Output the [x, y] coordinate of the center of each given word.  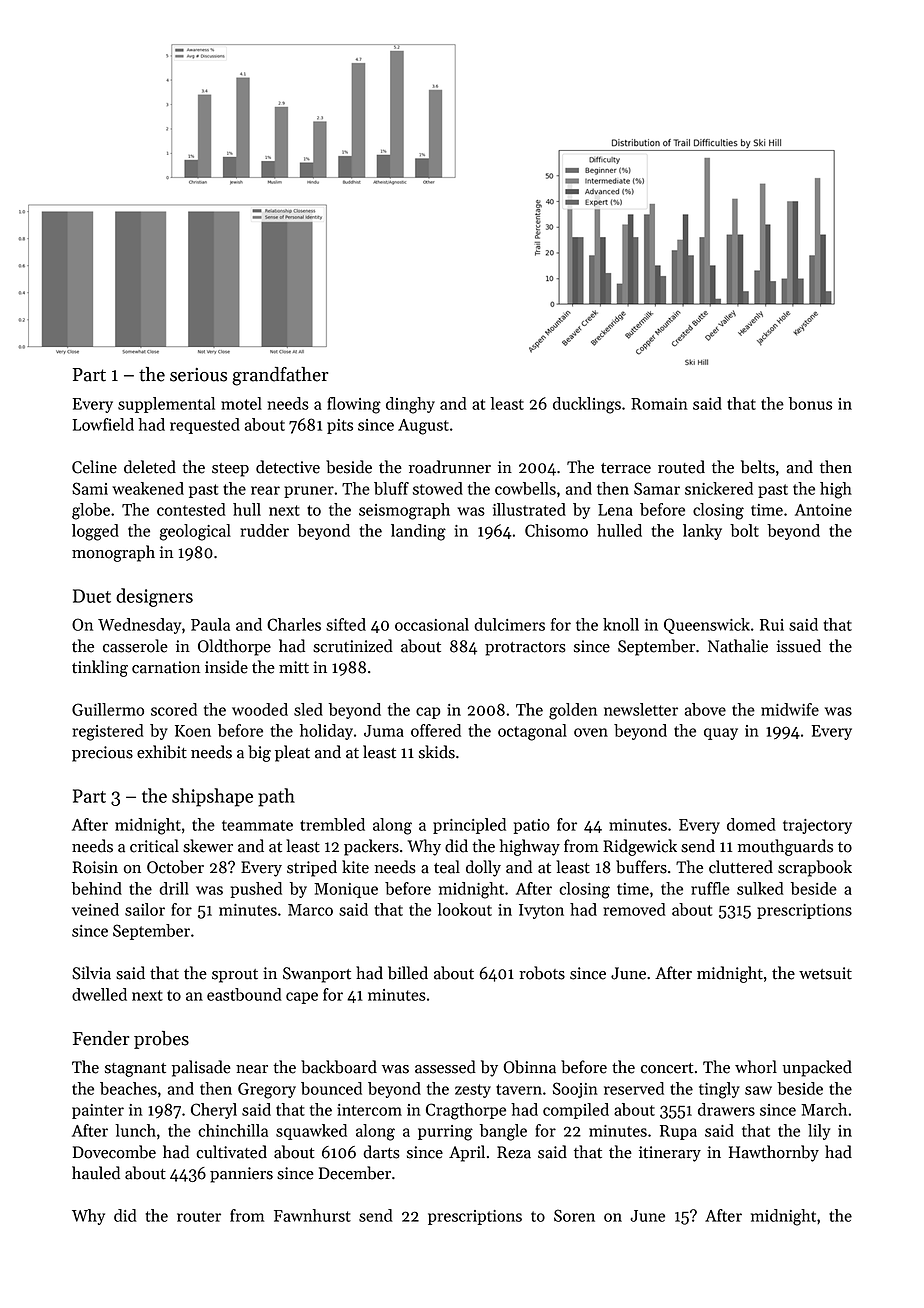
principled [469, 826]
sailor [145, 909]
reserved [634, 1088]
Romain [659, 404]
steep [230, 470]
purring [445, 1133]
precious [102, 754]
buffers [641, 867]
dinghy [410, 405]
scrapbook [815, 868]
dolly [483, 868]
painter [98, 1111]
